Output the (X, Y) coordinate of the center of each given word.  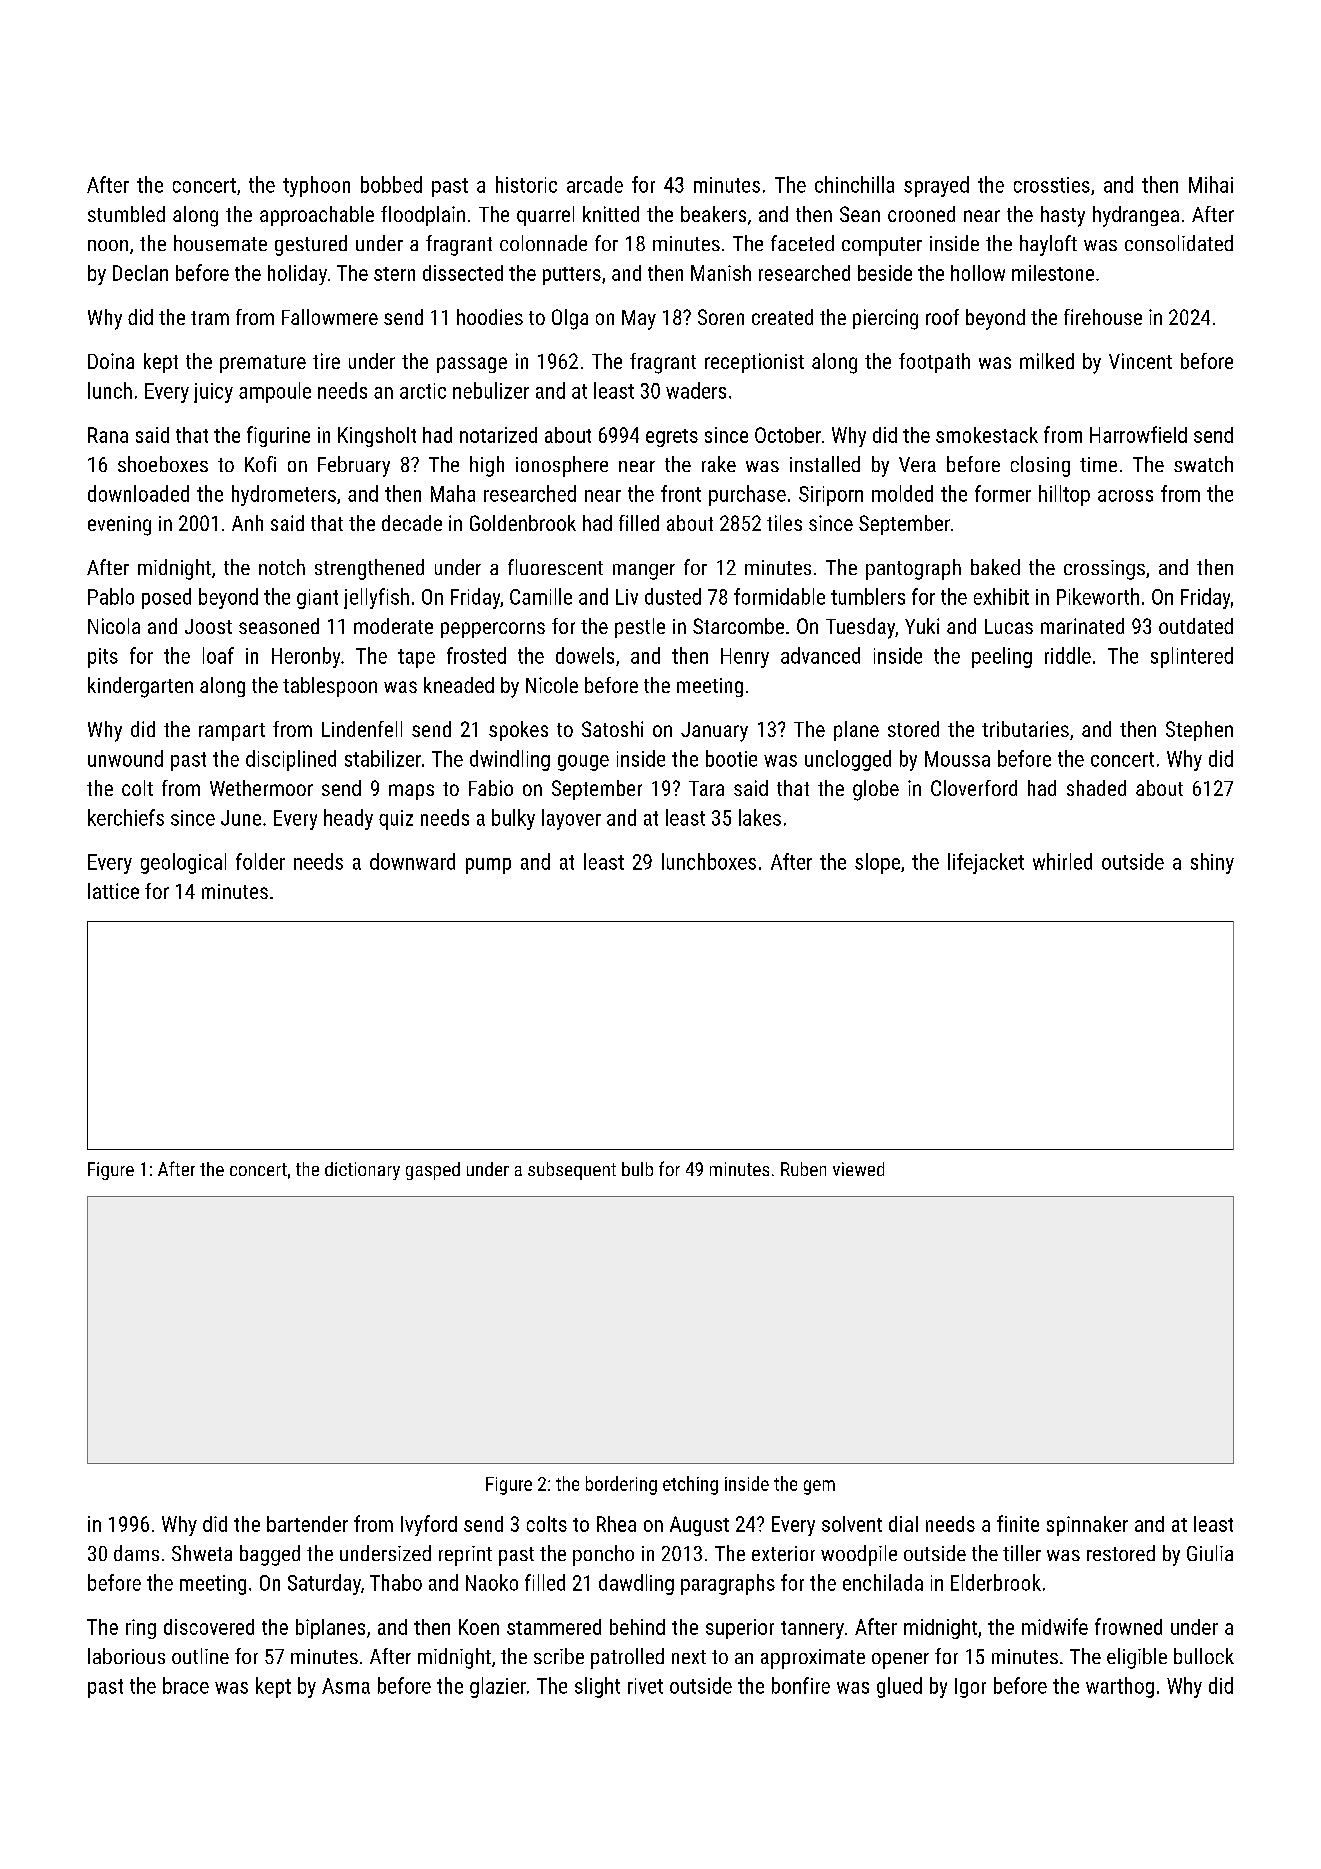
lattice (113, 891)
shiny (1212, 863)
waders (696, 390)
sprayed (936, 186)
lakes (760, 817)
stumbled (126, 214)
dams (136, 1553)
